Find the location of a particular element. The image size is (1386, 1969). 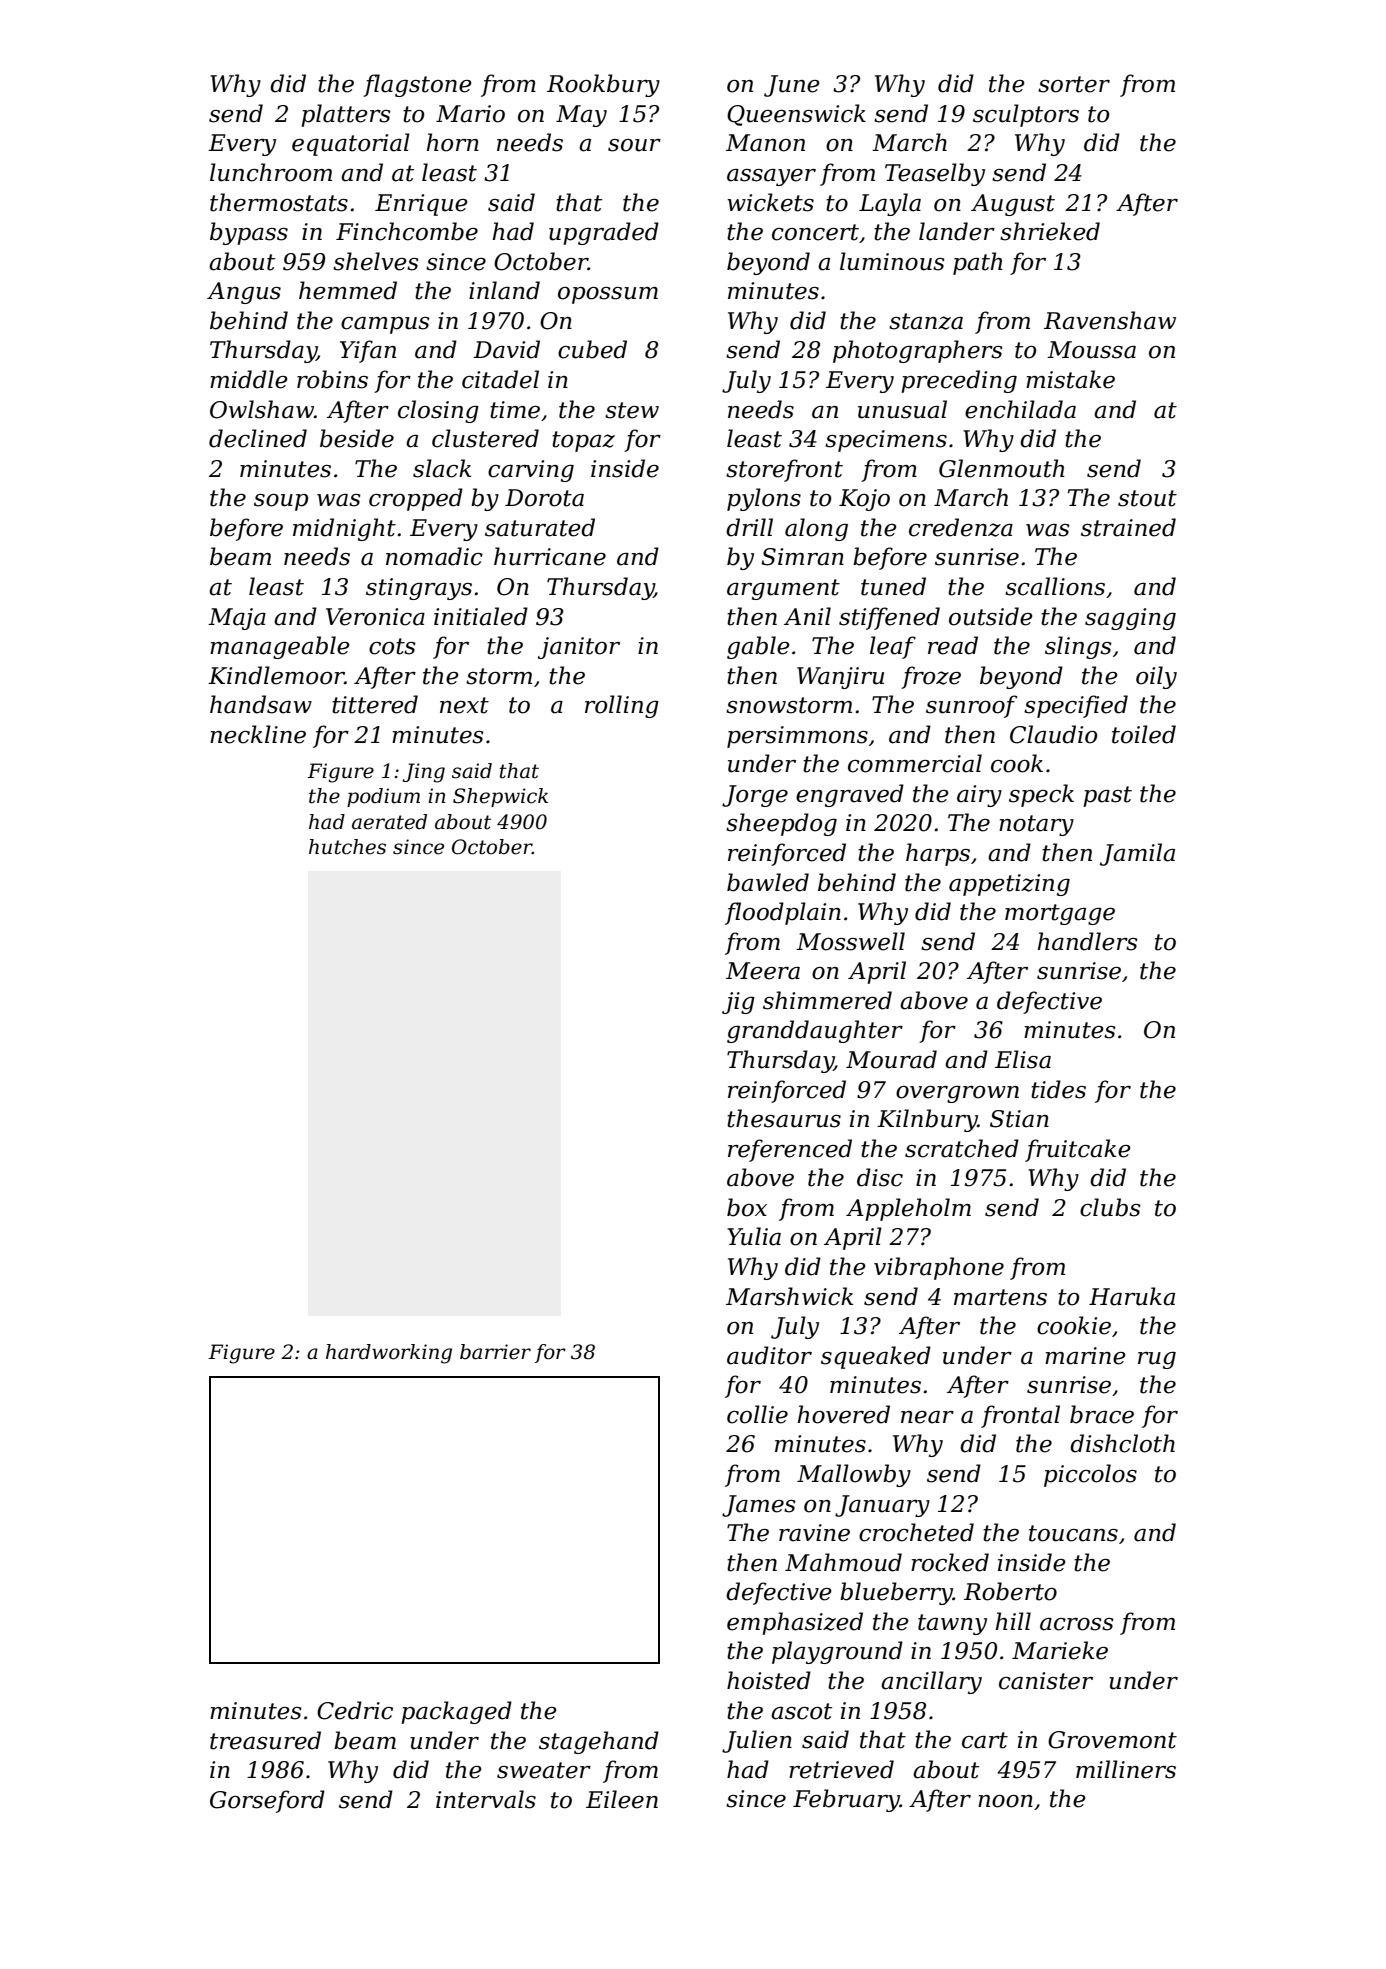

hoisted is located at coordinates (769, 1680).
